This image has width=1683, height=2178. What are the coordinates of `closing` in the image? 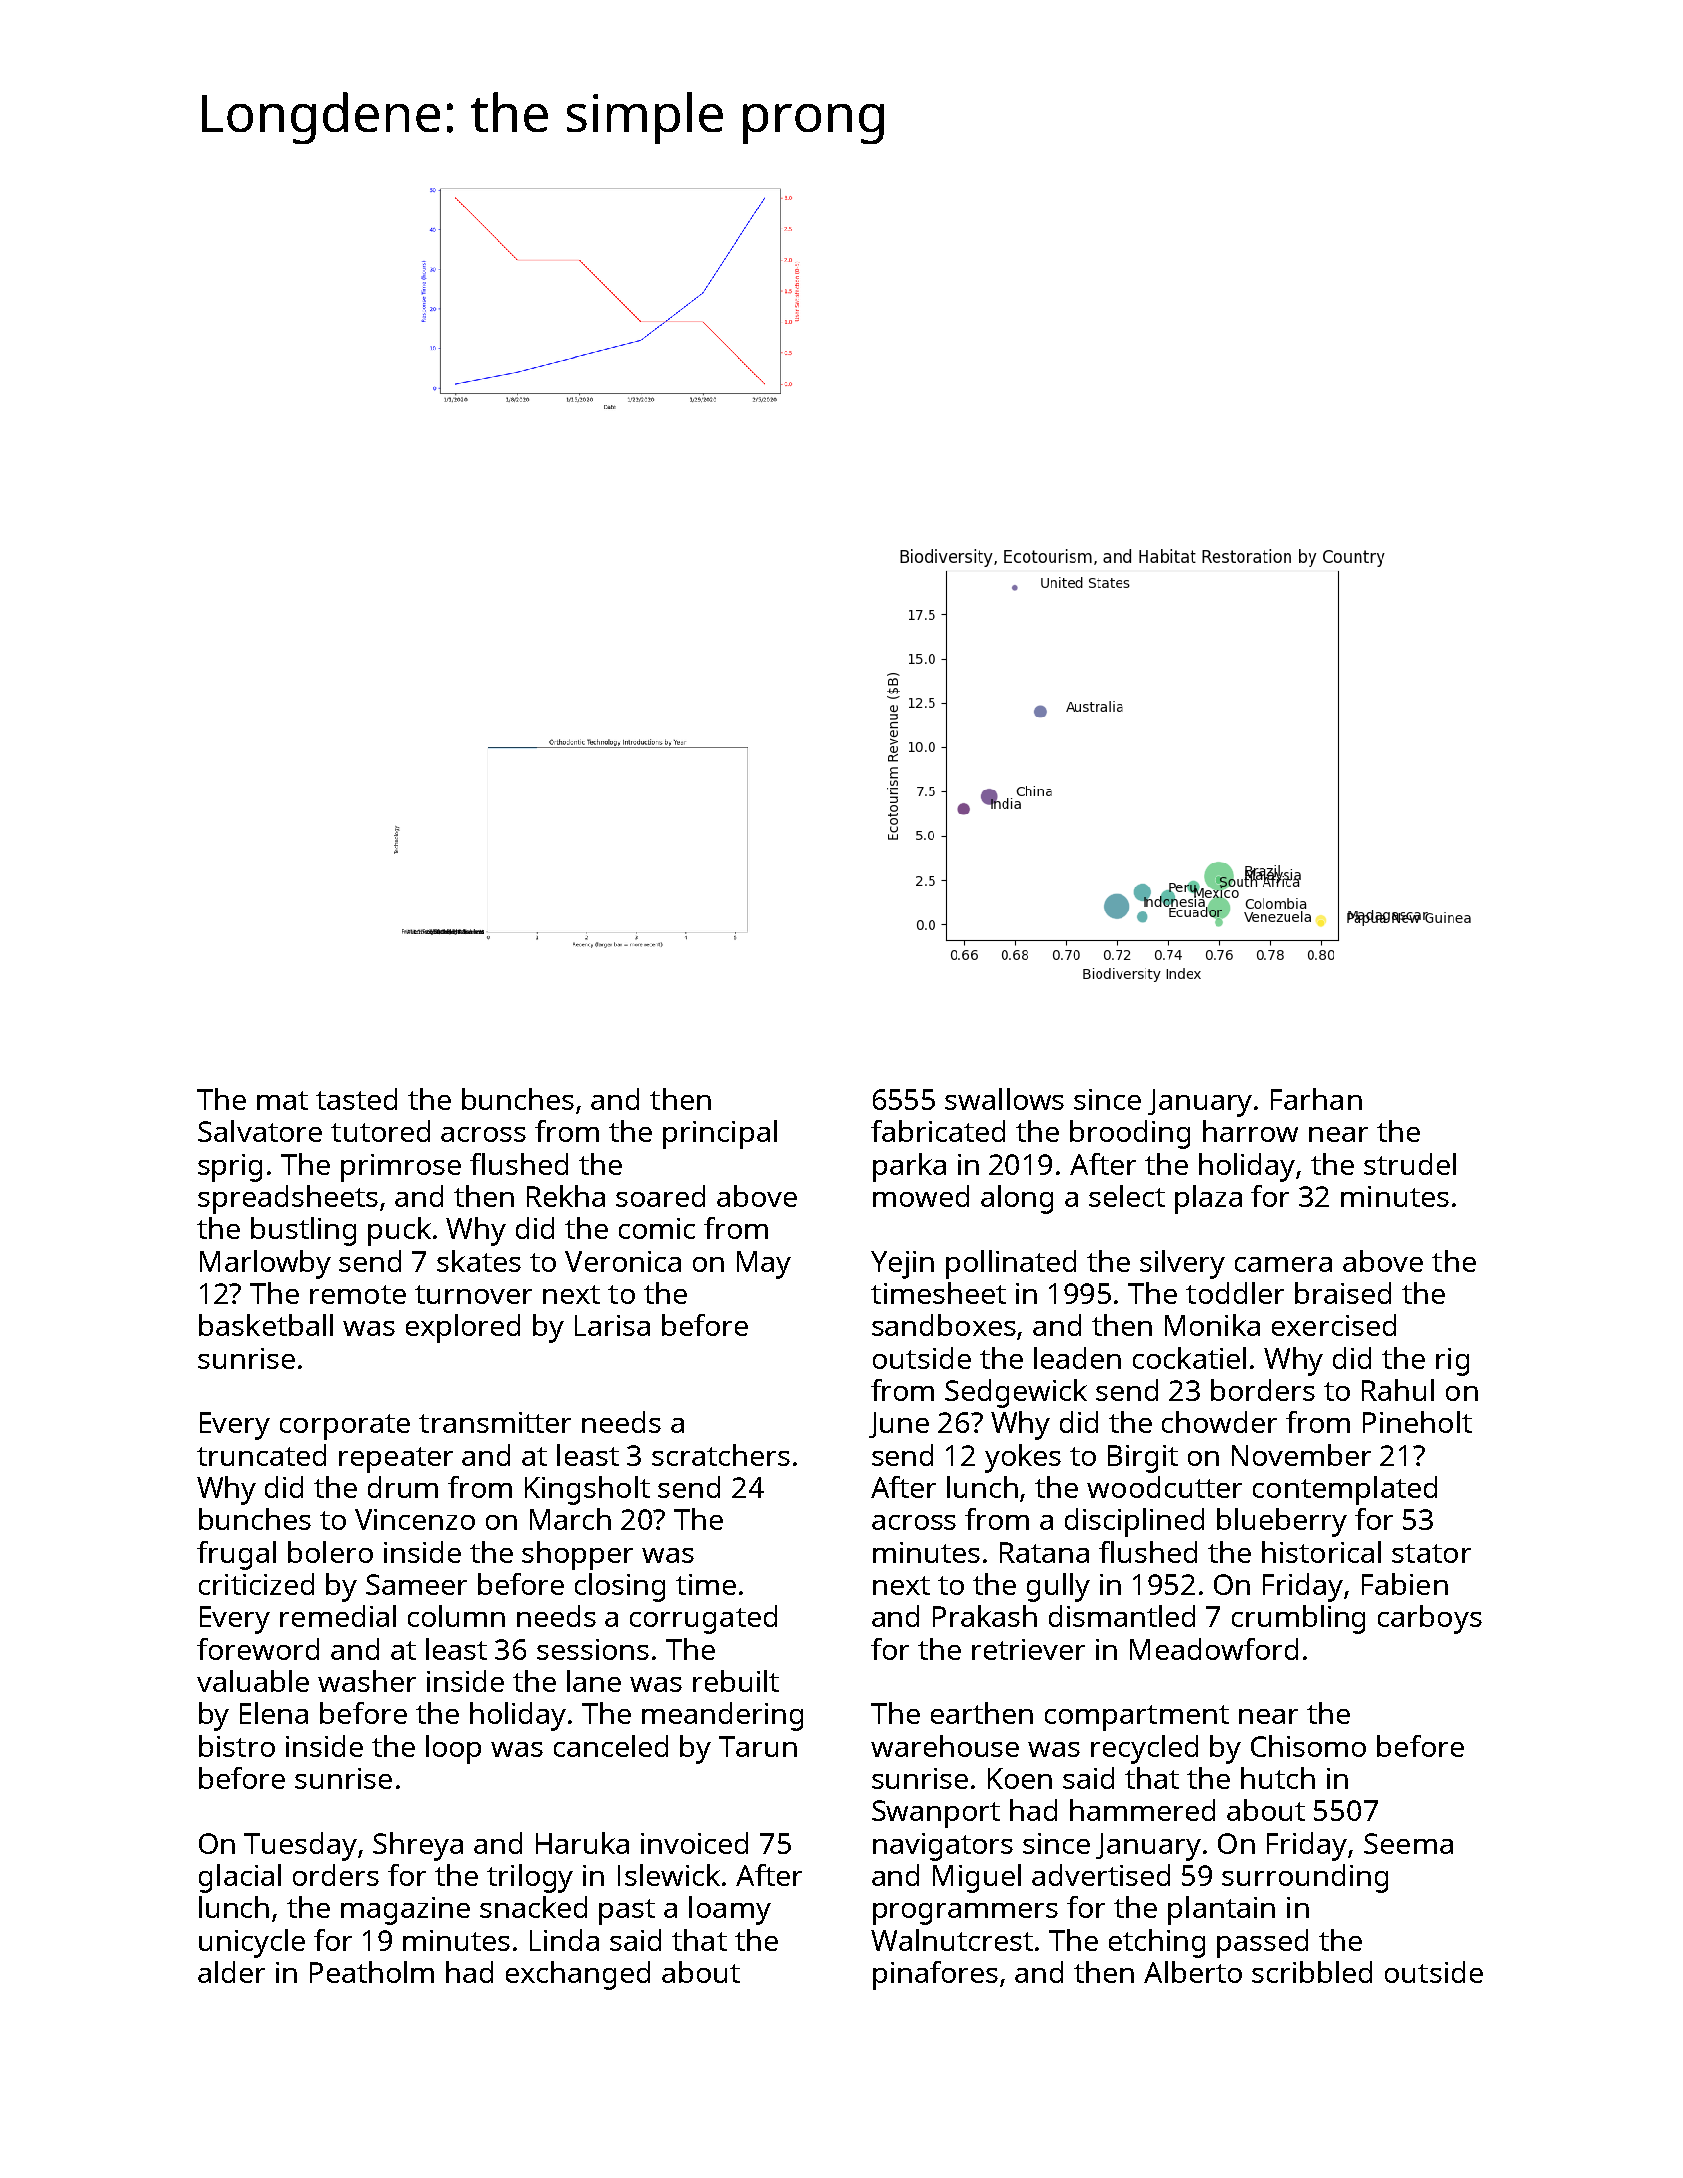 It's located at (620, 1587).
